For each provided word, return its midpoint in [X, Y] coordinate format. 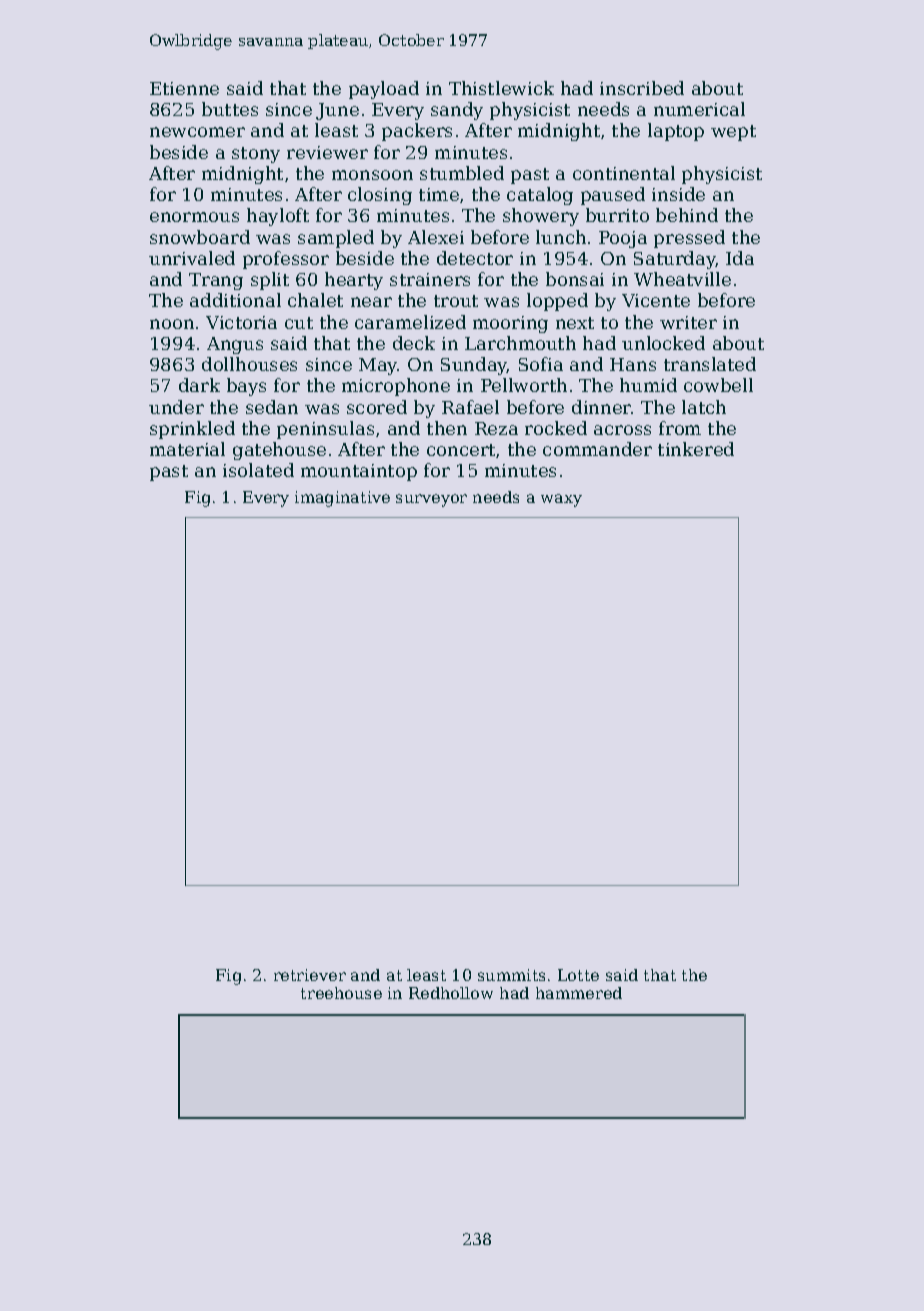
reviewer [327, 152]
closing [380, 196]
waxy [561, 500]
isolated [258, 470]
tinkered [696, 449]
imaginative [342, 499]
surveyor [431, 500]
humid [648, 385]
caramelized [410, 322]
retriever [310, 975]
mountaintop [359, 472]
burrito [617, 215]
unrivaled [192, 258]
